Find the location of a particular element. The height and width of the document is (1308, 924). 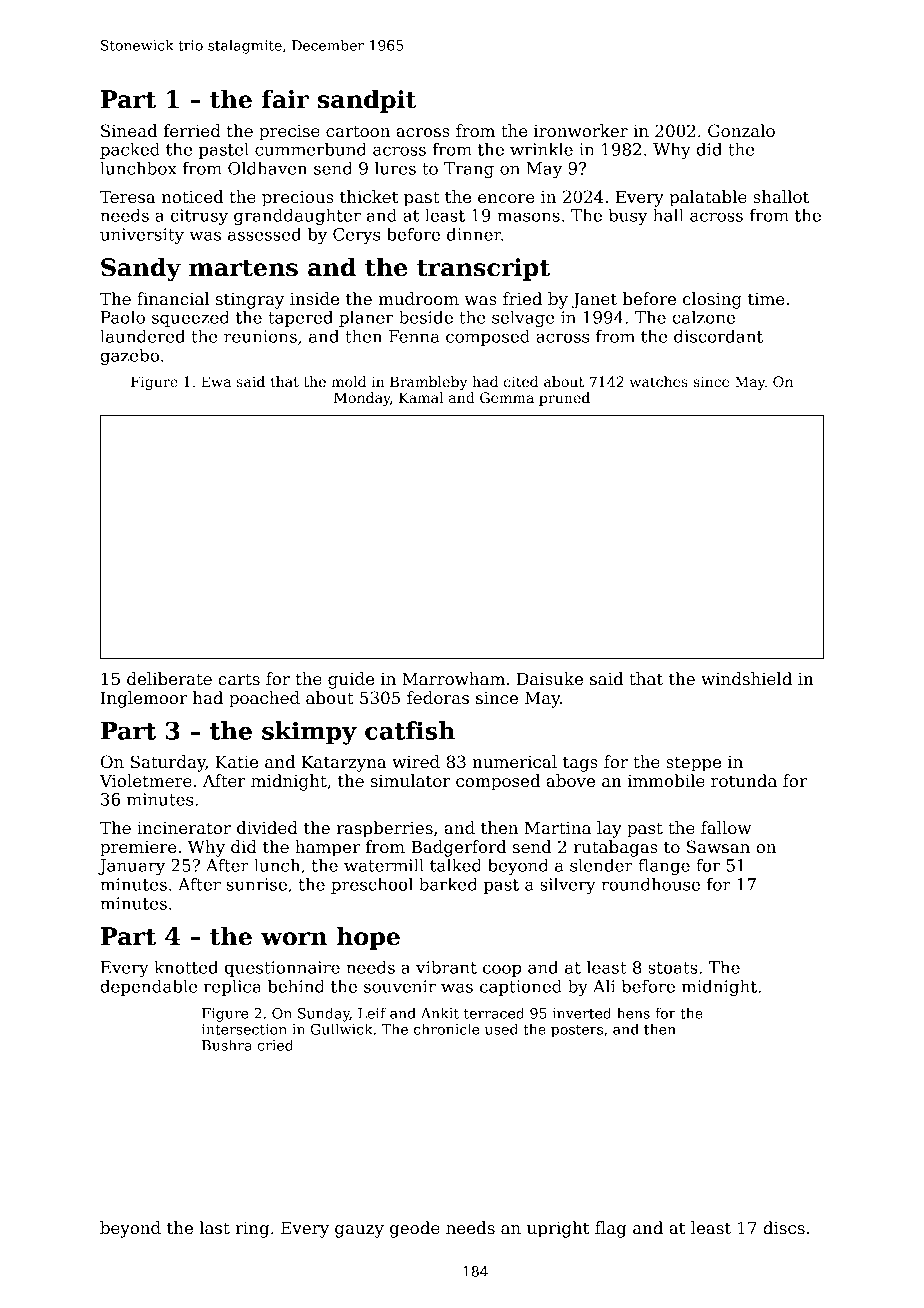

Sinead is located at coordinates (129, 131).
